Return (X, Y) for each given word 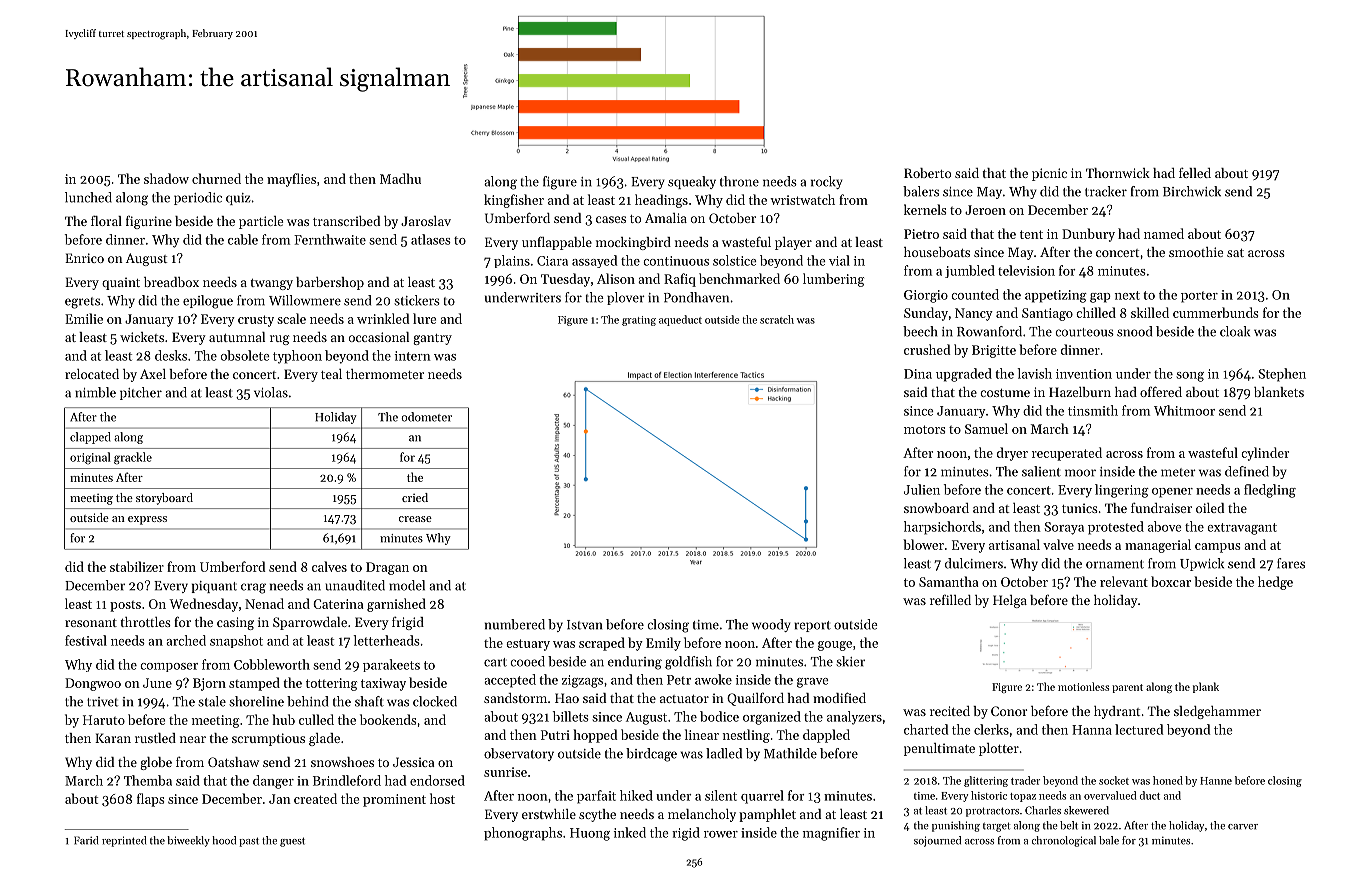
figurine (149, 222)
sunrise (505, 772)
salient (1041, 471)
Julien (922, 489)
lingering (1122, 491)
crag (253, 588)
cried (415, 497)
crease (415, 519)
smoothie (1196, 252)
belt (1069, 825)
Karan (113, 738)
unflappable (557, 243)
